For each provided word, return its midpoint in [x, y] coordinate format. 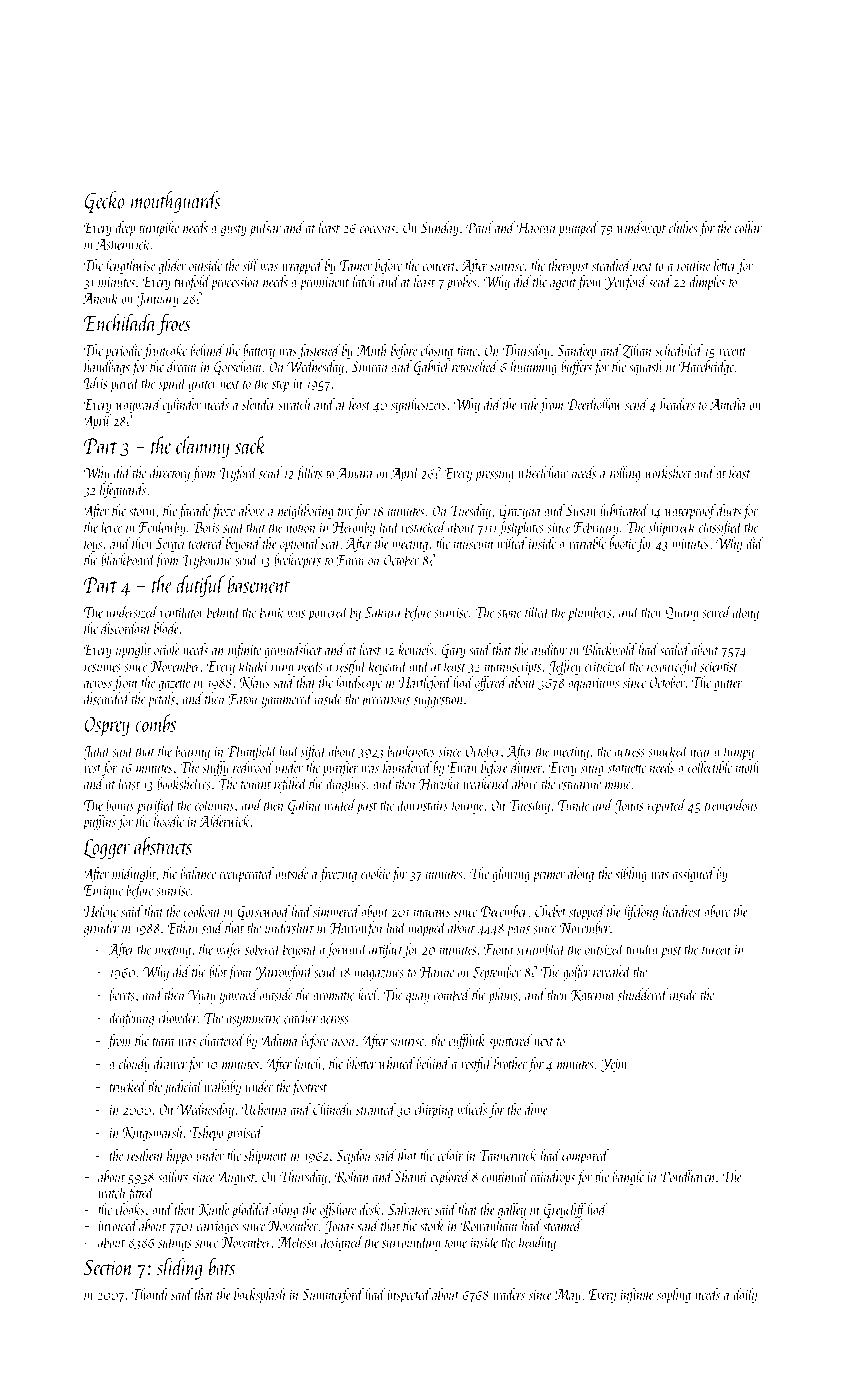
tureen [716, 951]
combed [452, 994]
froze [223, 511]
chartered [222, 1040]
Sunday [440, 229]
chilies [683, 227]
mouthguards [176, 202]
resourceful [673, 667]
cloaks [130, 1209]
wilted [512, 543]
